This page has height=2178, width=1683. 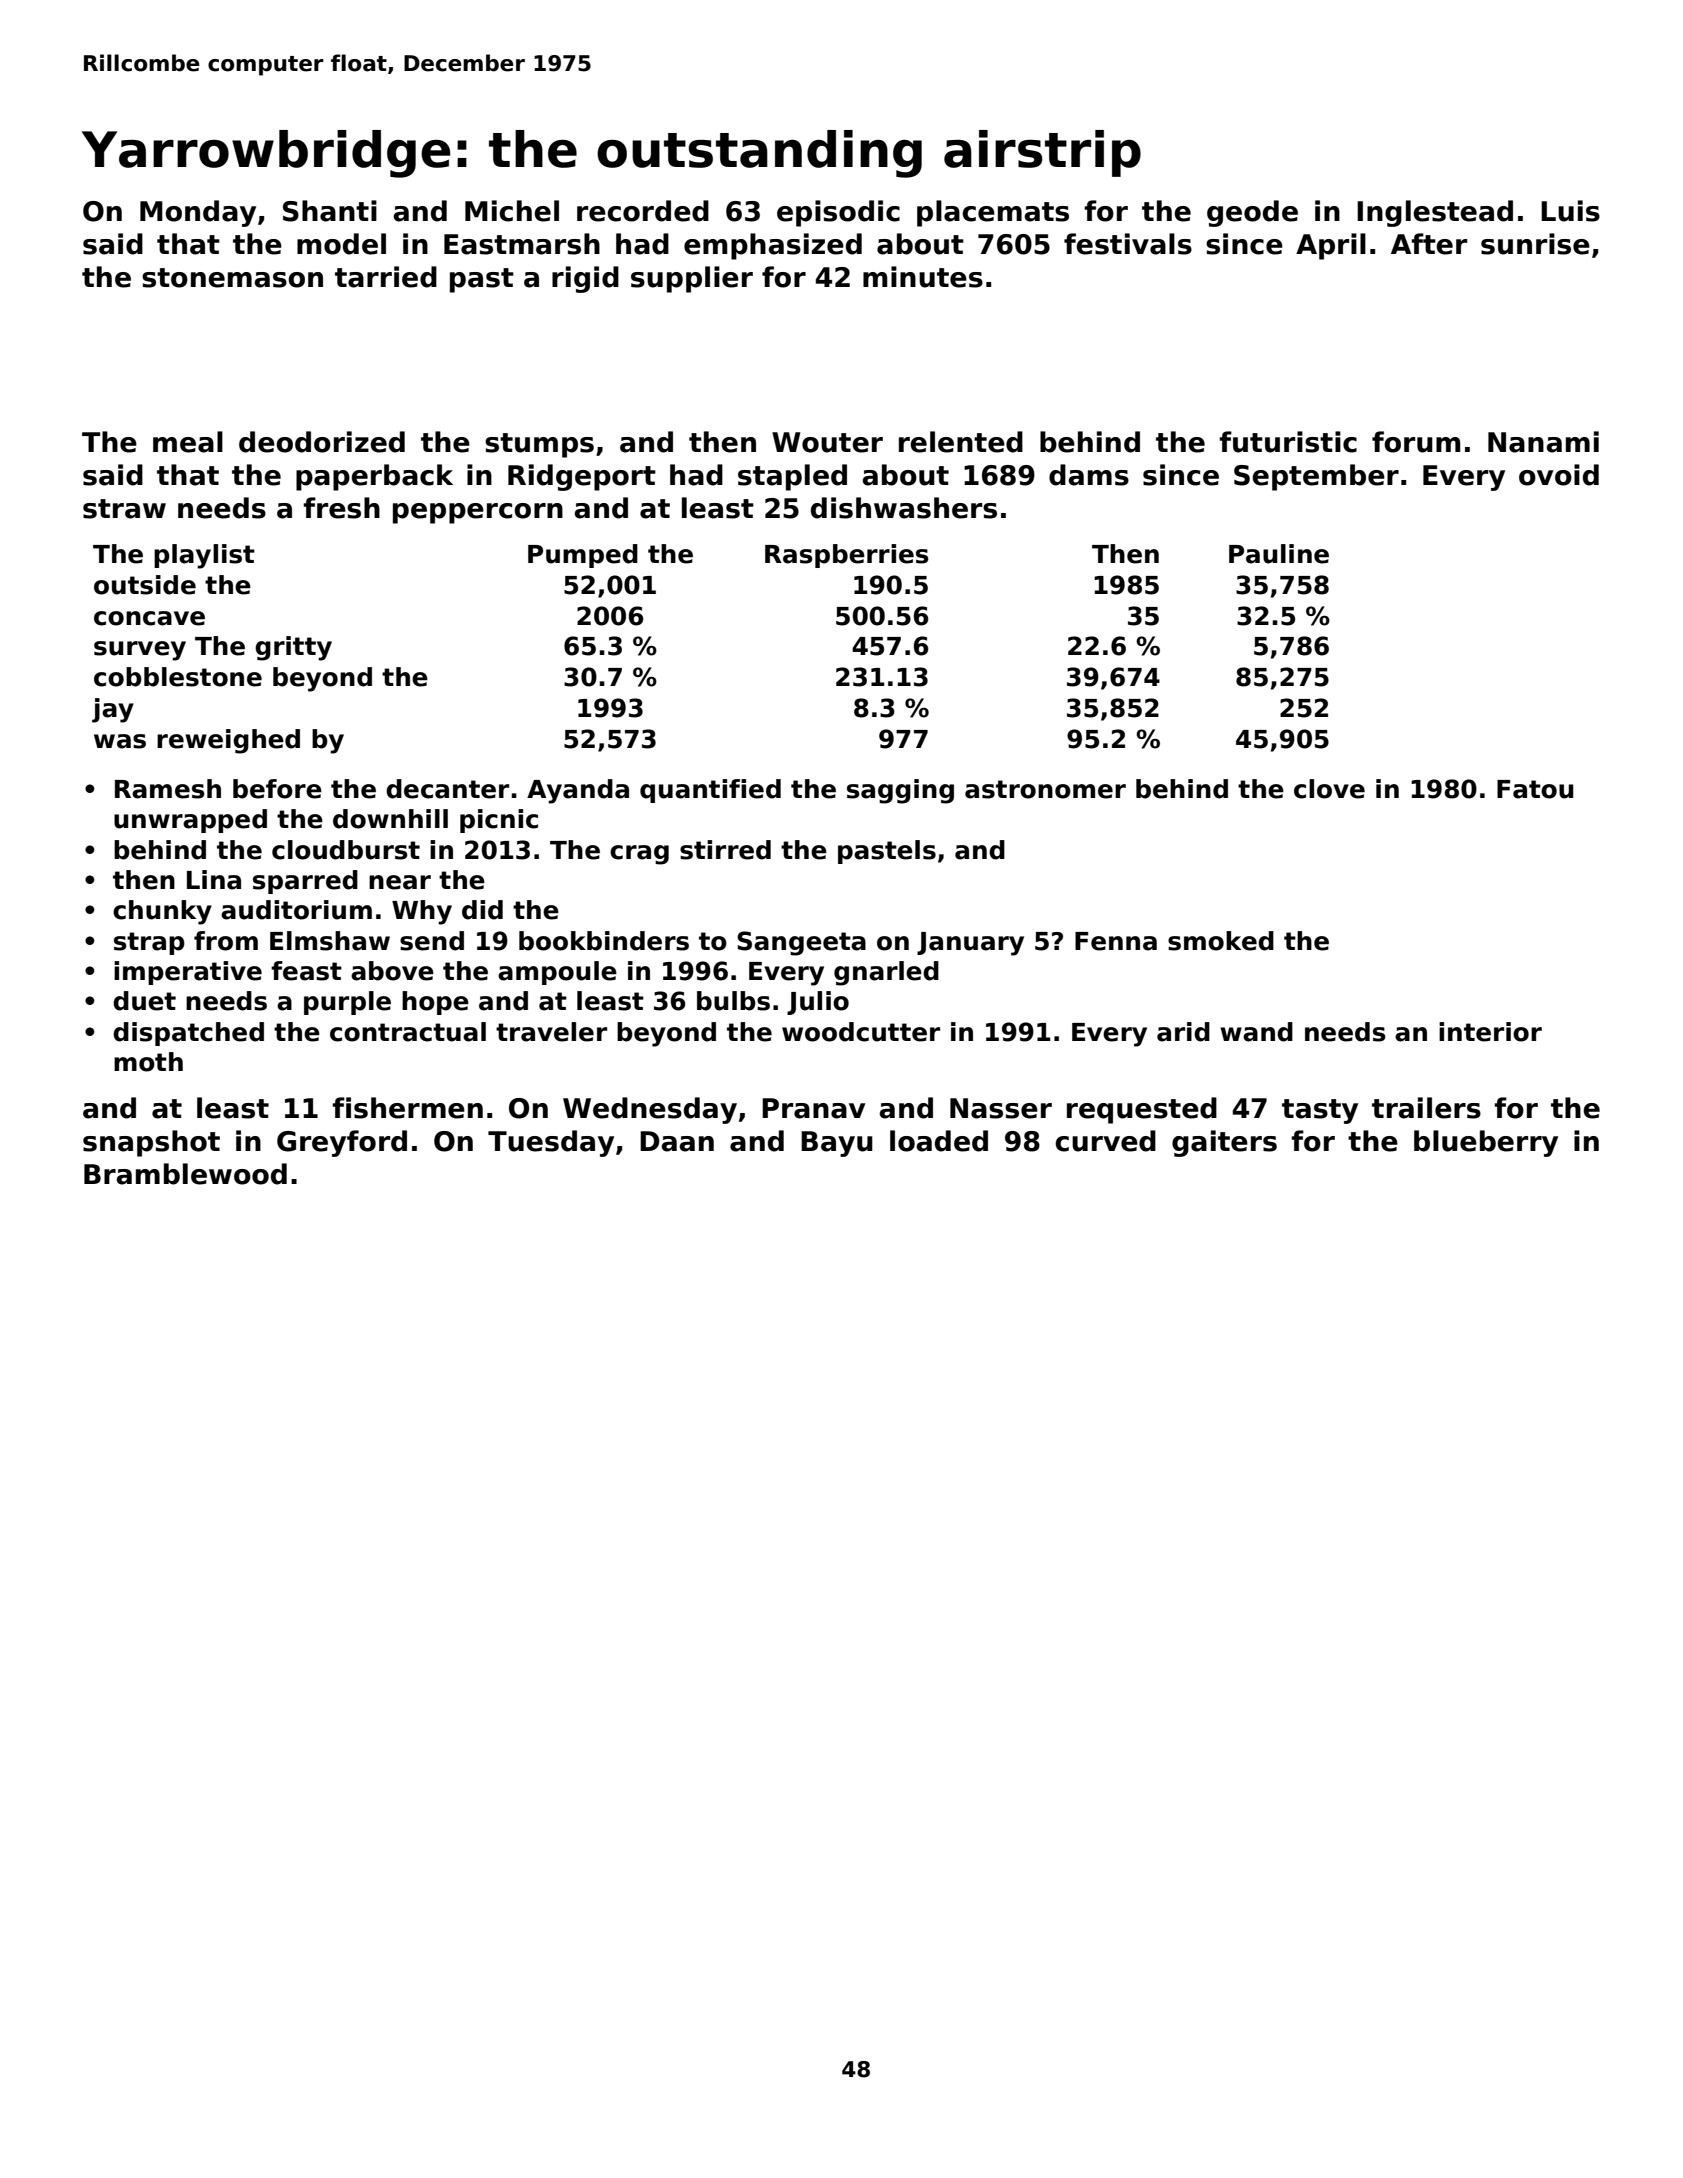 What do you see at coordinates (1535, 244) in the page?
I see `sunrise` at bounding box center [1535, 244].
